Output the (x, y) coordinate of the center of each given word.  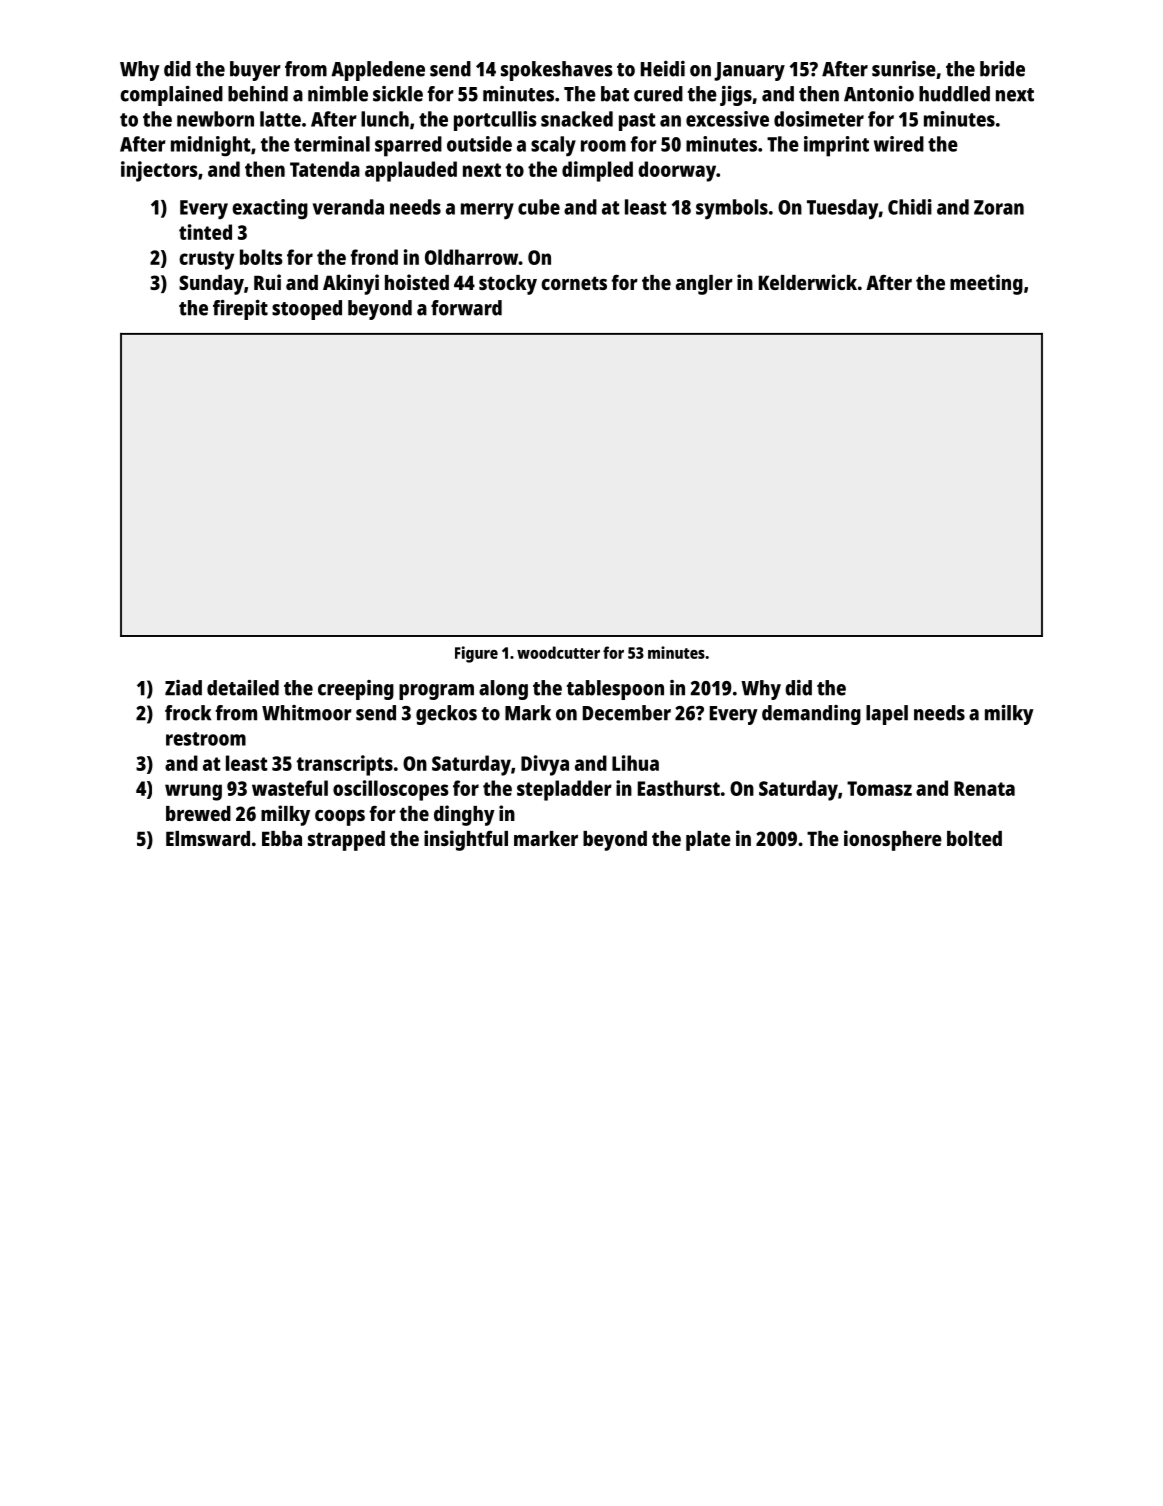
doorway (677, 171)
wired (899, 144)
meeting (986, 284)
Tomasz (879, 788)
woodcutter (558, 652)
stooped (307, 310)
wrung (193, 792)
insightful (466, 840)
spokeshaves (557, 71)
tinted (205, 232)
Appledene (378, 71)
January (749, 71)
